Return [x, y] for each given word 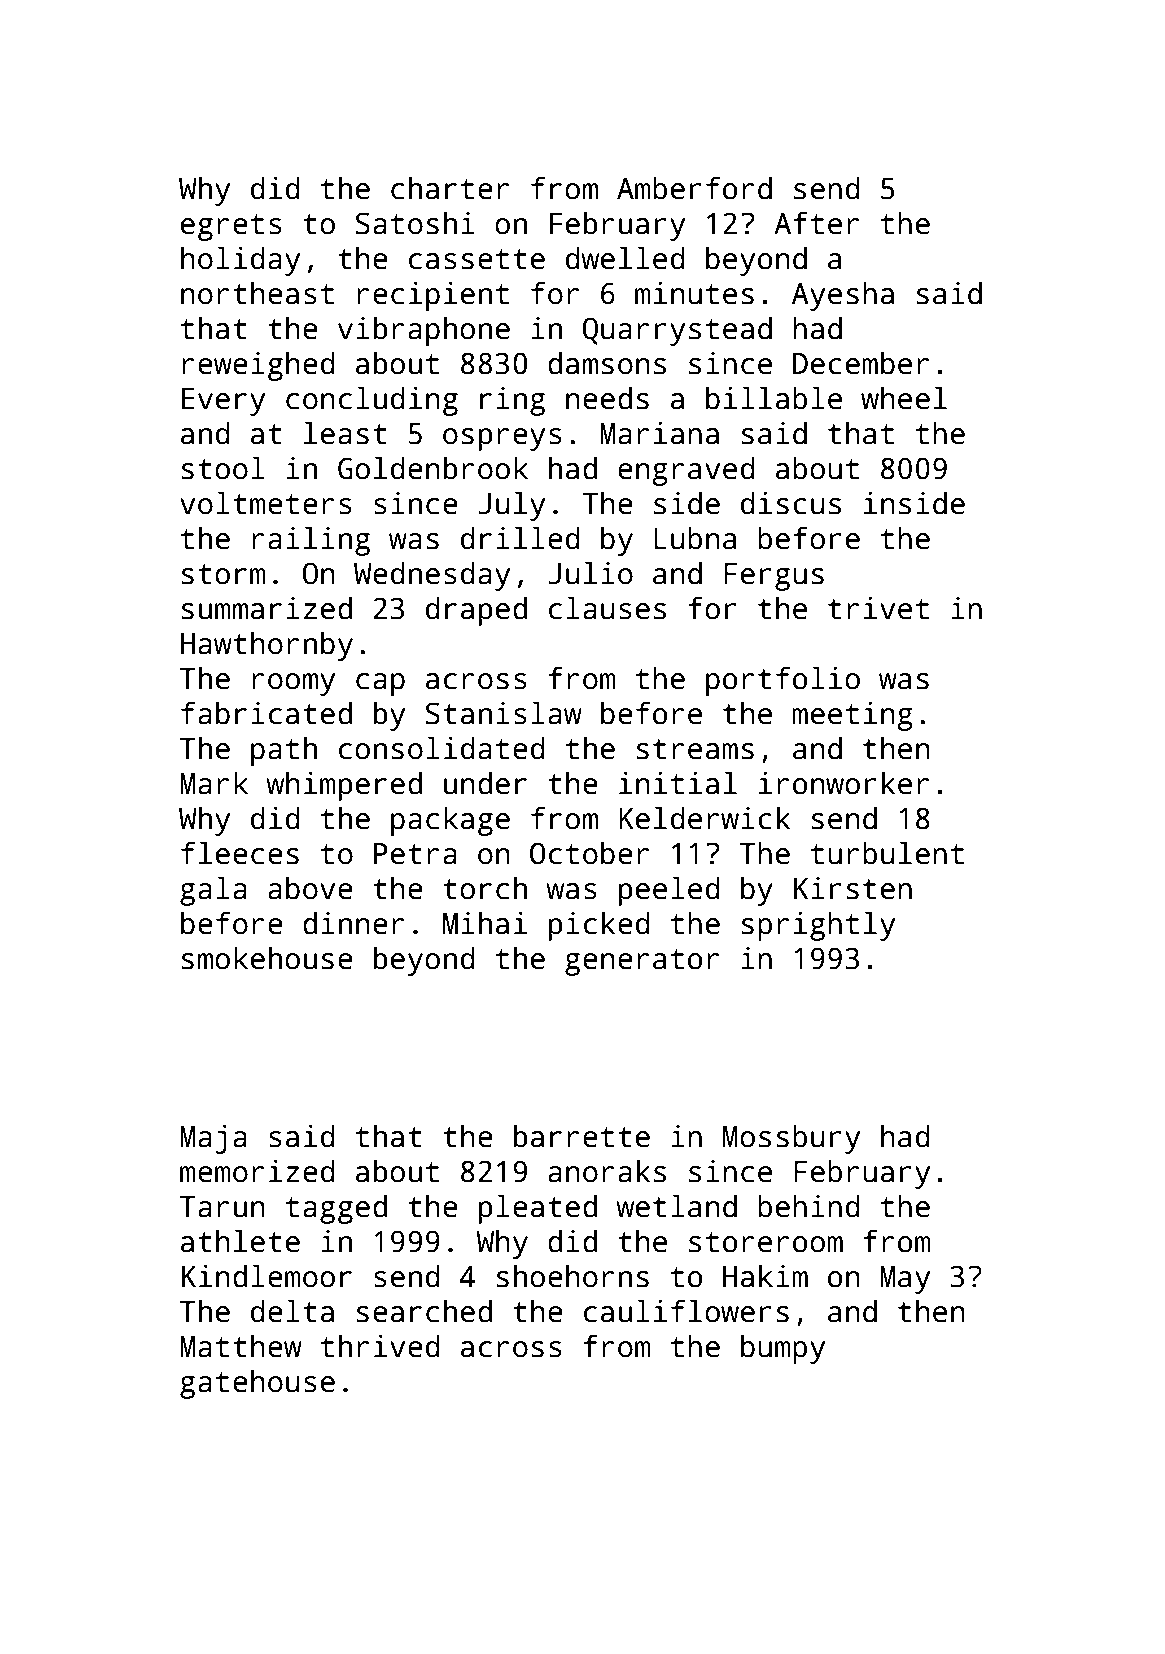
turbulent [887, 853]
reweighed [258, 366]
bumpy [783, 1349]
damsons [607, 363]
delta [292, 1311]
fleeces [240, 853]
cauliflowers [686, 1311]
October [589, 853]
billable [774, 398]
